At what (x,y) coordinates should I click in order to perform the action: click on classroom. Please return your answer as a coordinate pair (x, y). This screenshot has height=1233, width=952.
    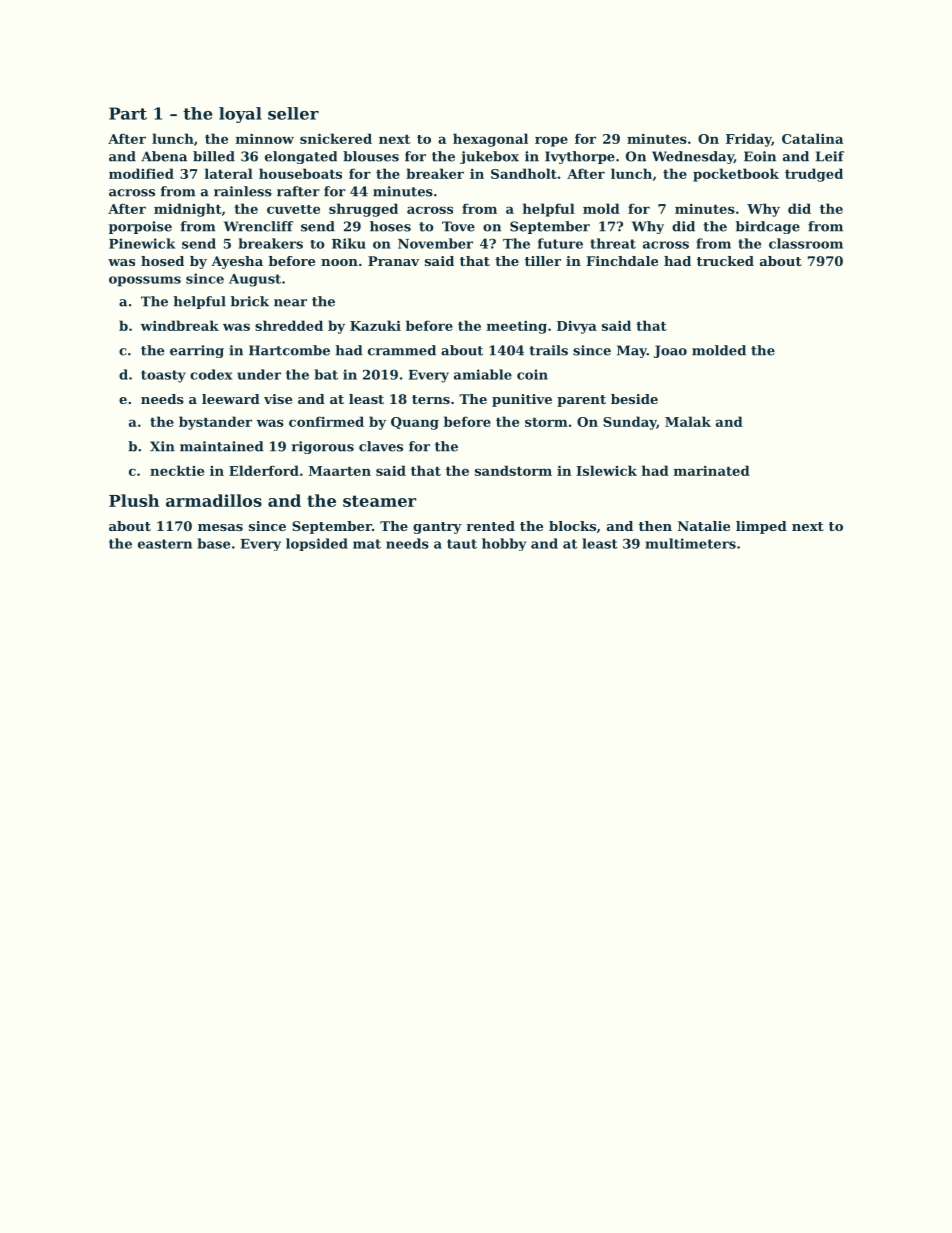
    Looking at the image, I should click on (806, 243).
